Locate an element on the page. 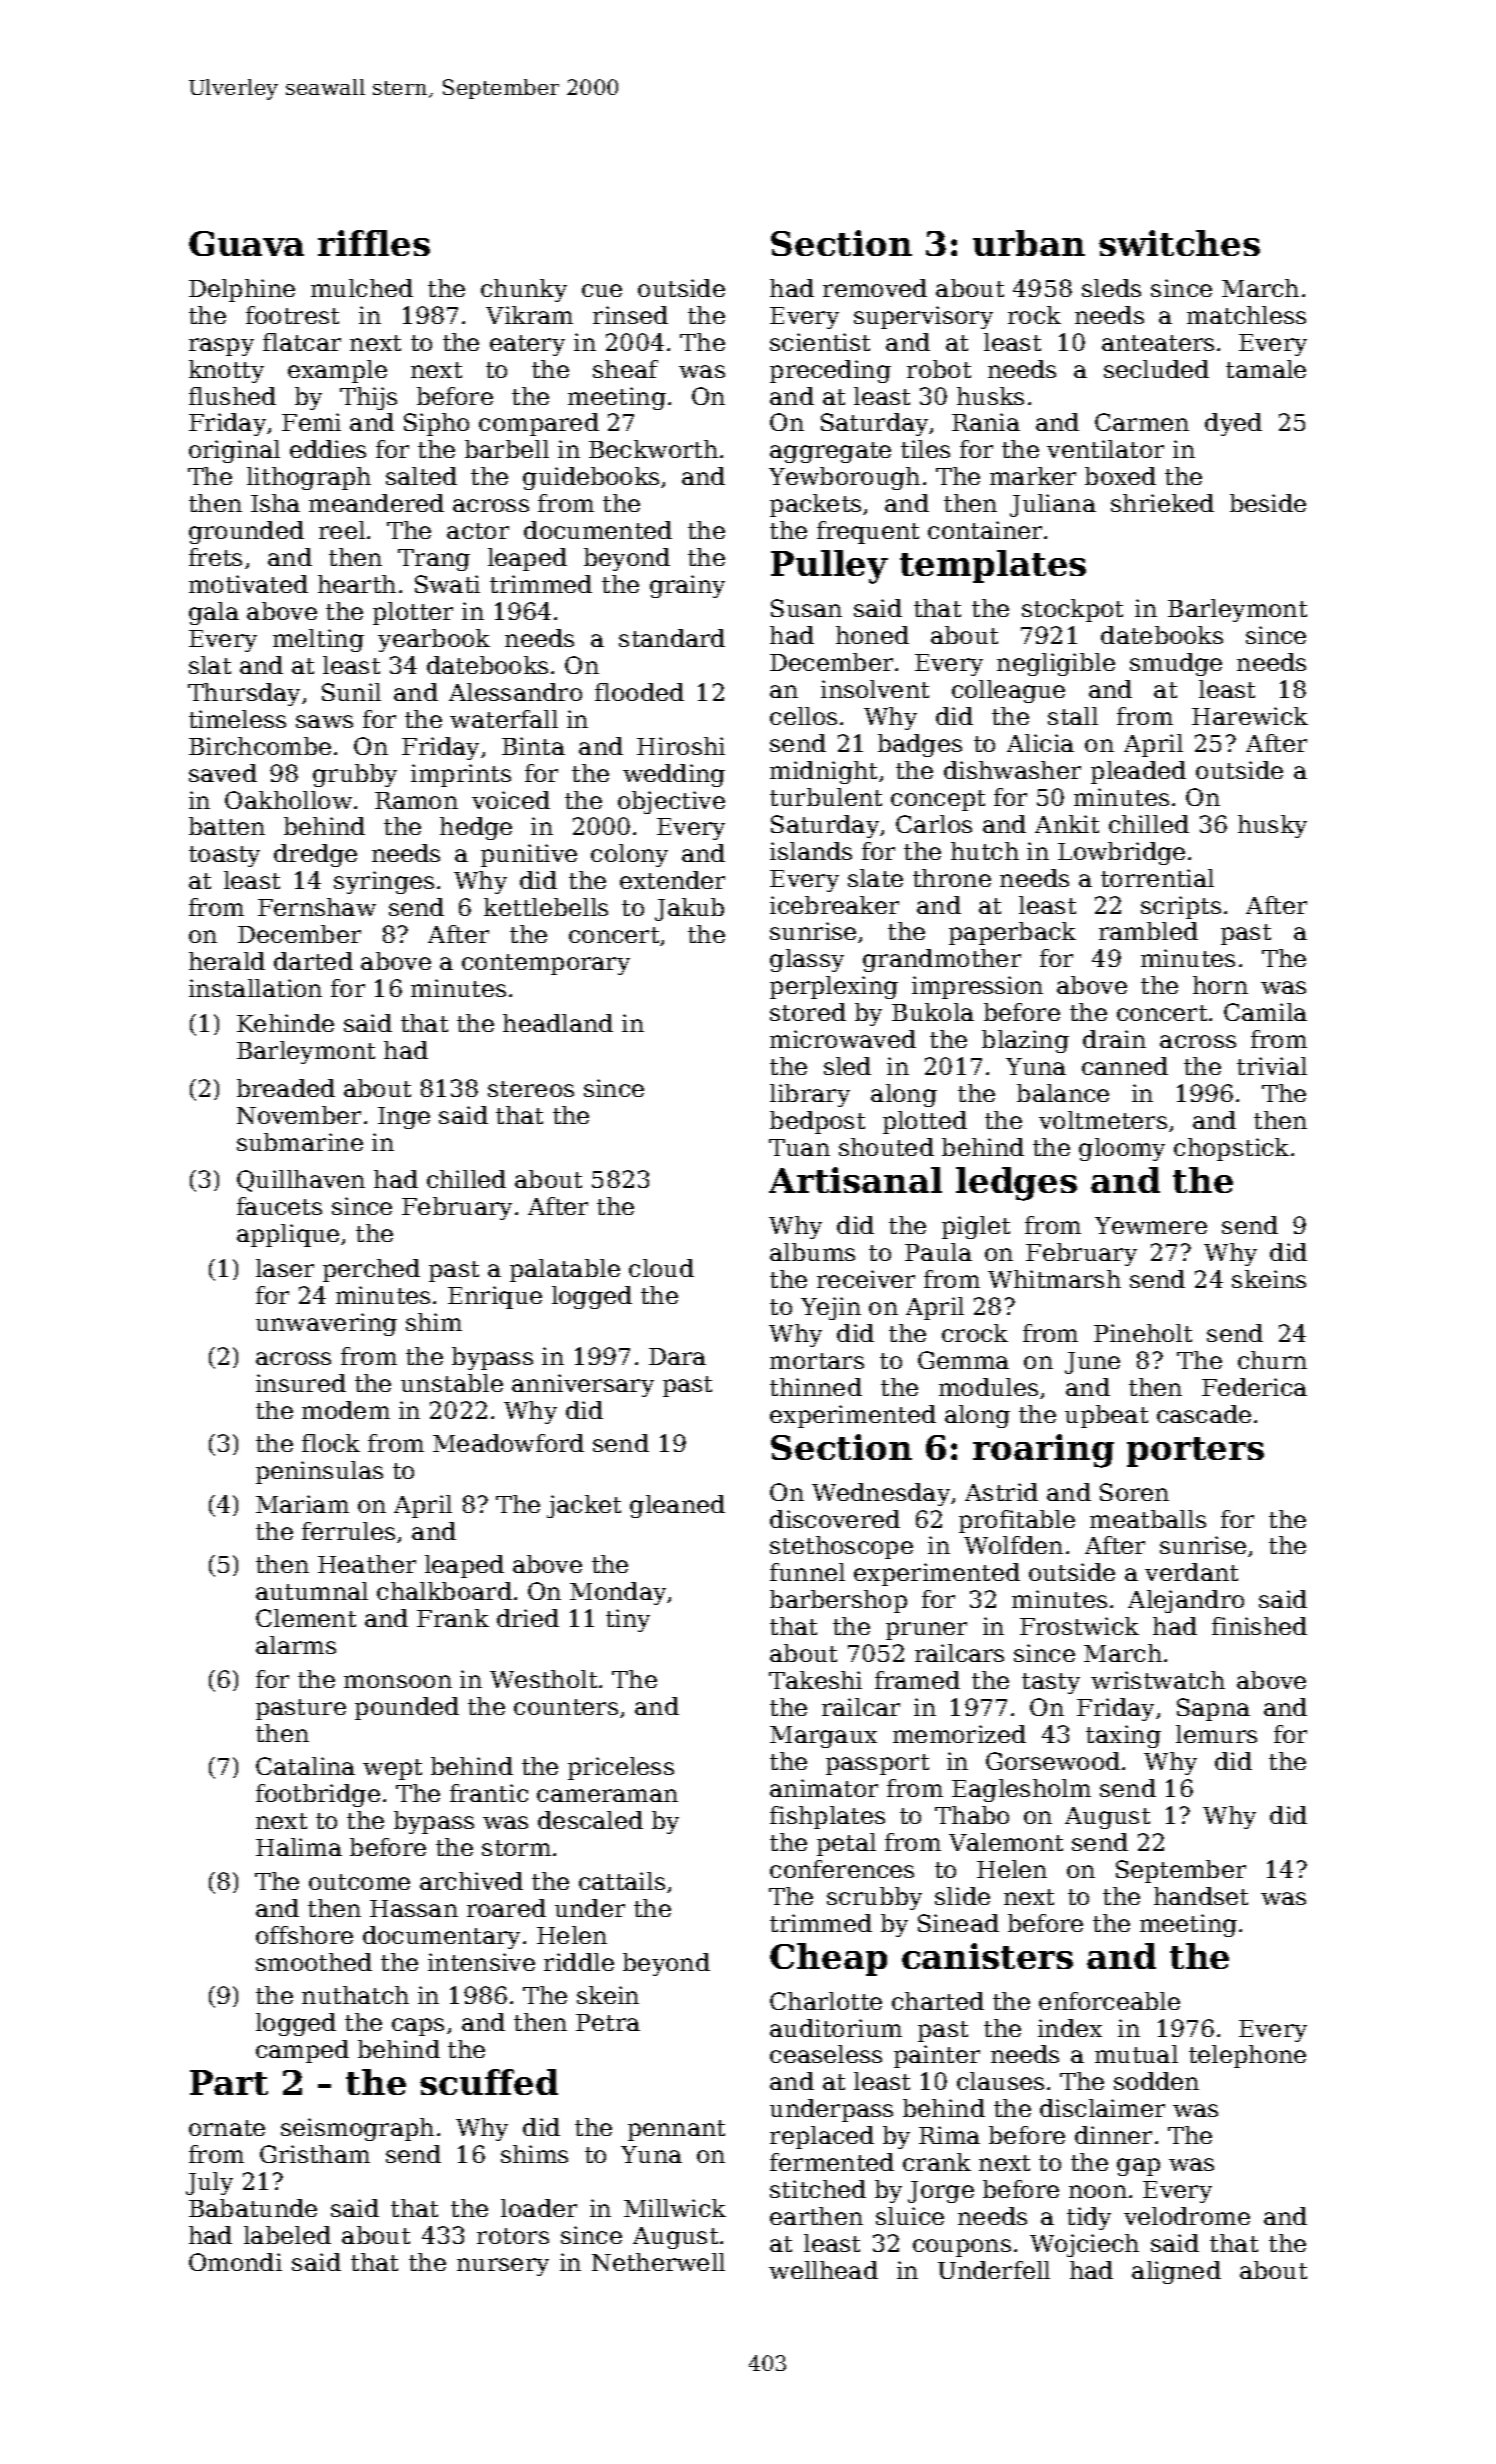 The image size is (1496, 2464). funnel is located at coordinates (807, 1572).
